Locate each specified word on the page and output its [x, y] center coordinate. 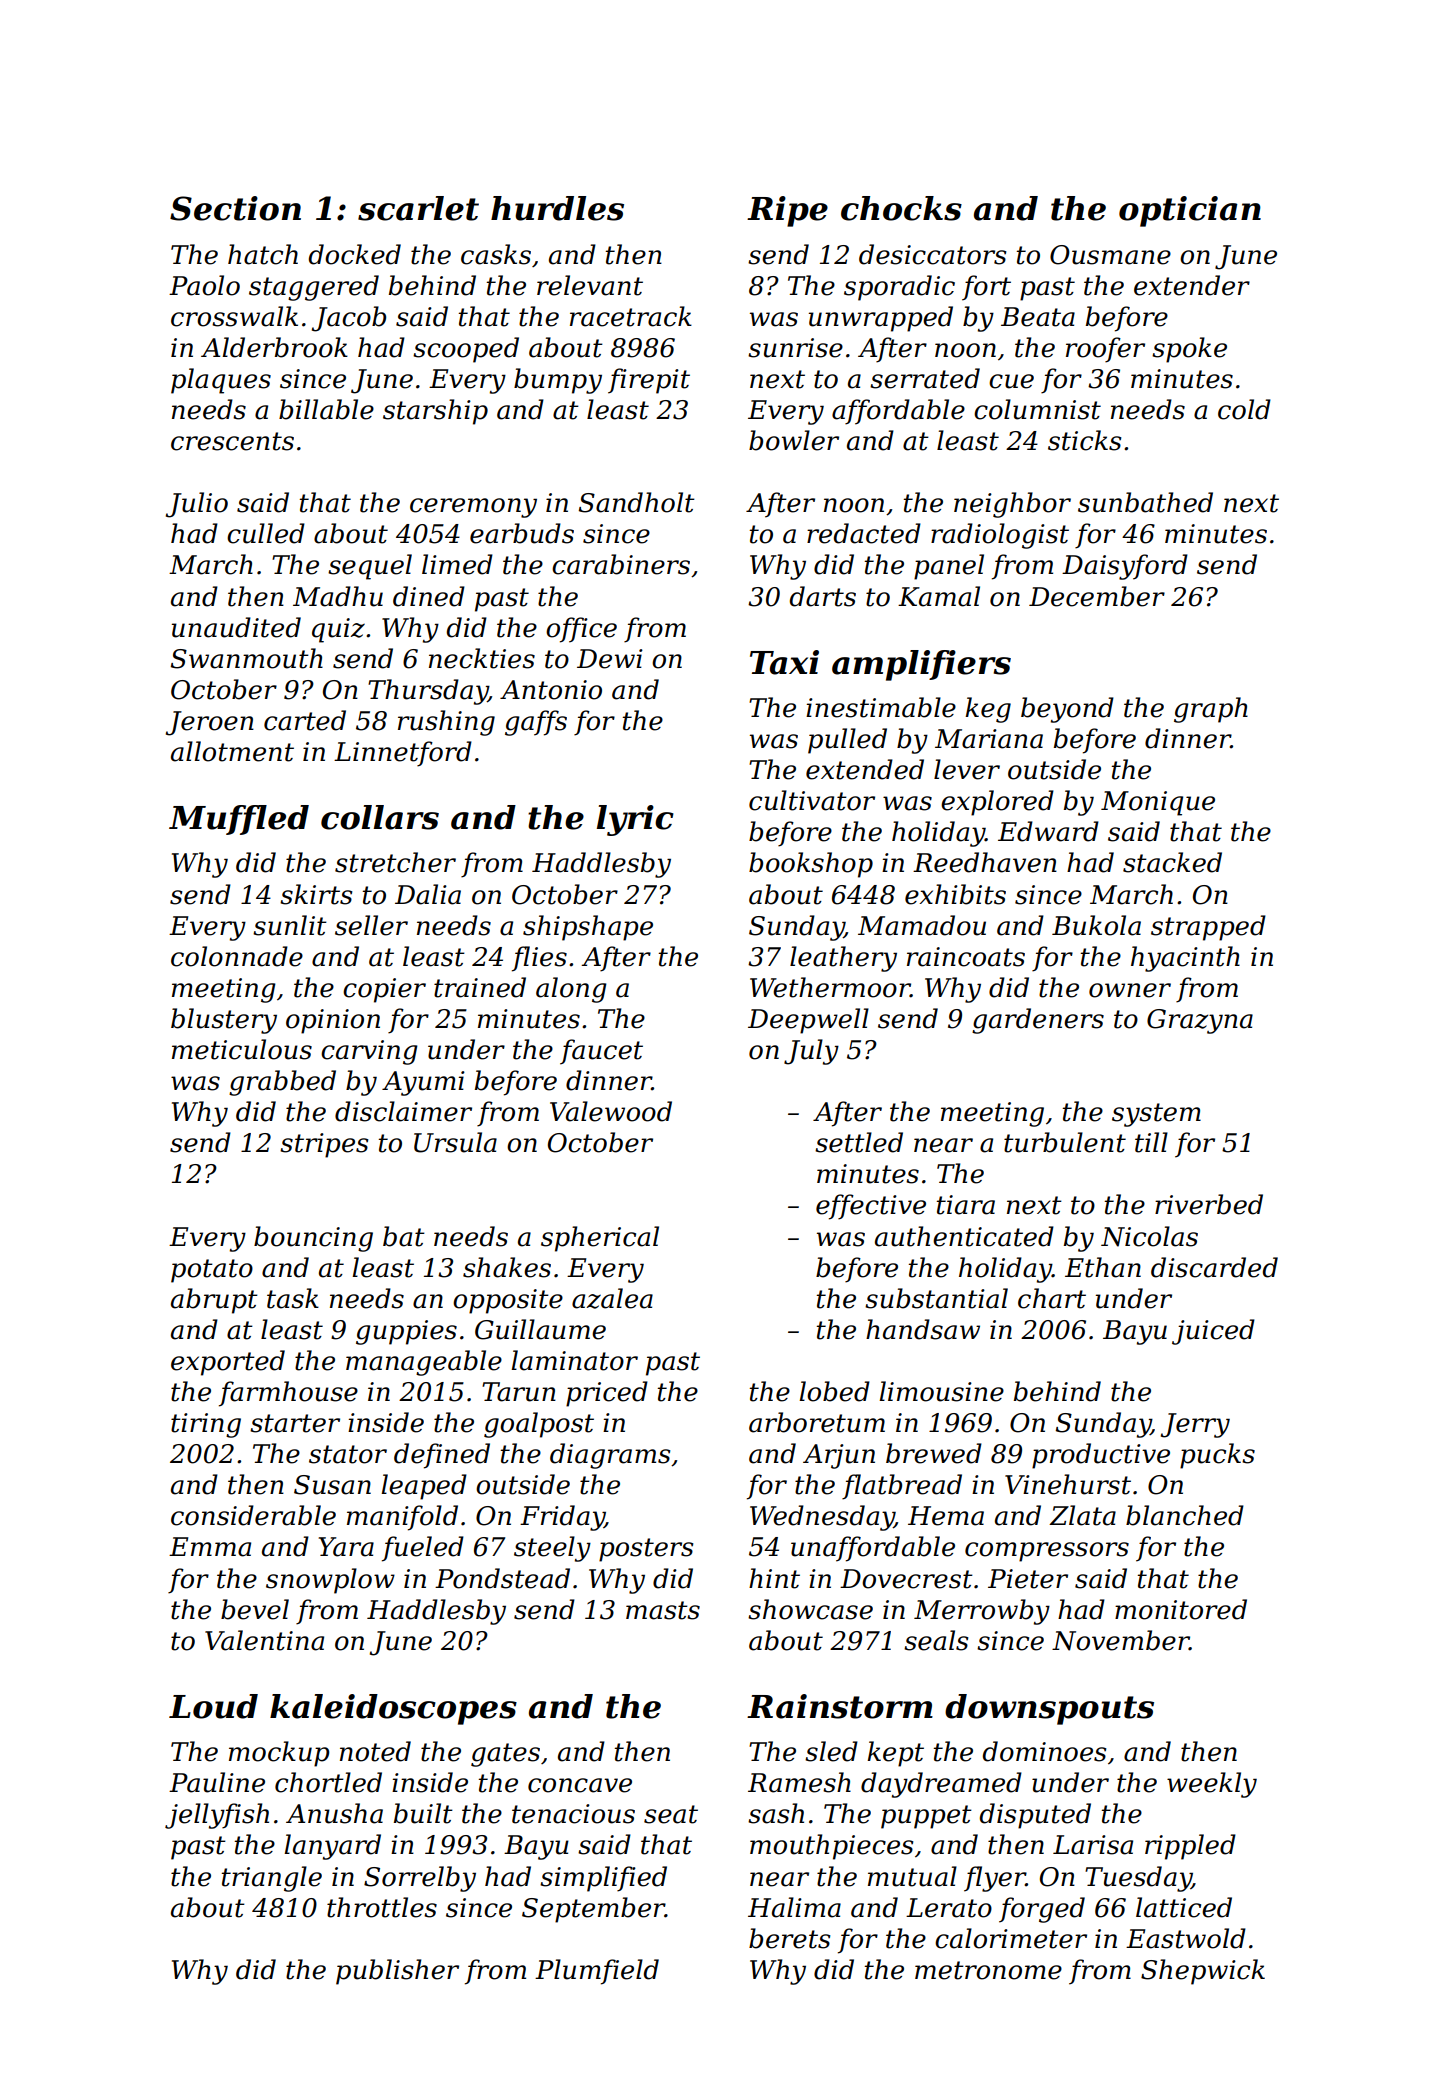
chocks [901, 208]
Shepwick [1203, 1972]
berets [789, 1938]
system [1156, 1115]
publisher [397, 1972]
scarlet [418, 208]
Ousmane [1110, 255]
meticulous [242, 1049]
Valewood [611, 1111]
